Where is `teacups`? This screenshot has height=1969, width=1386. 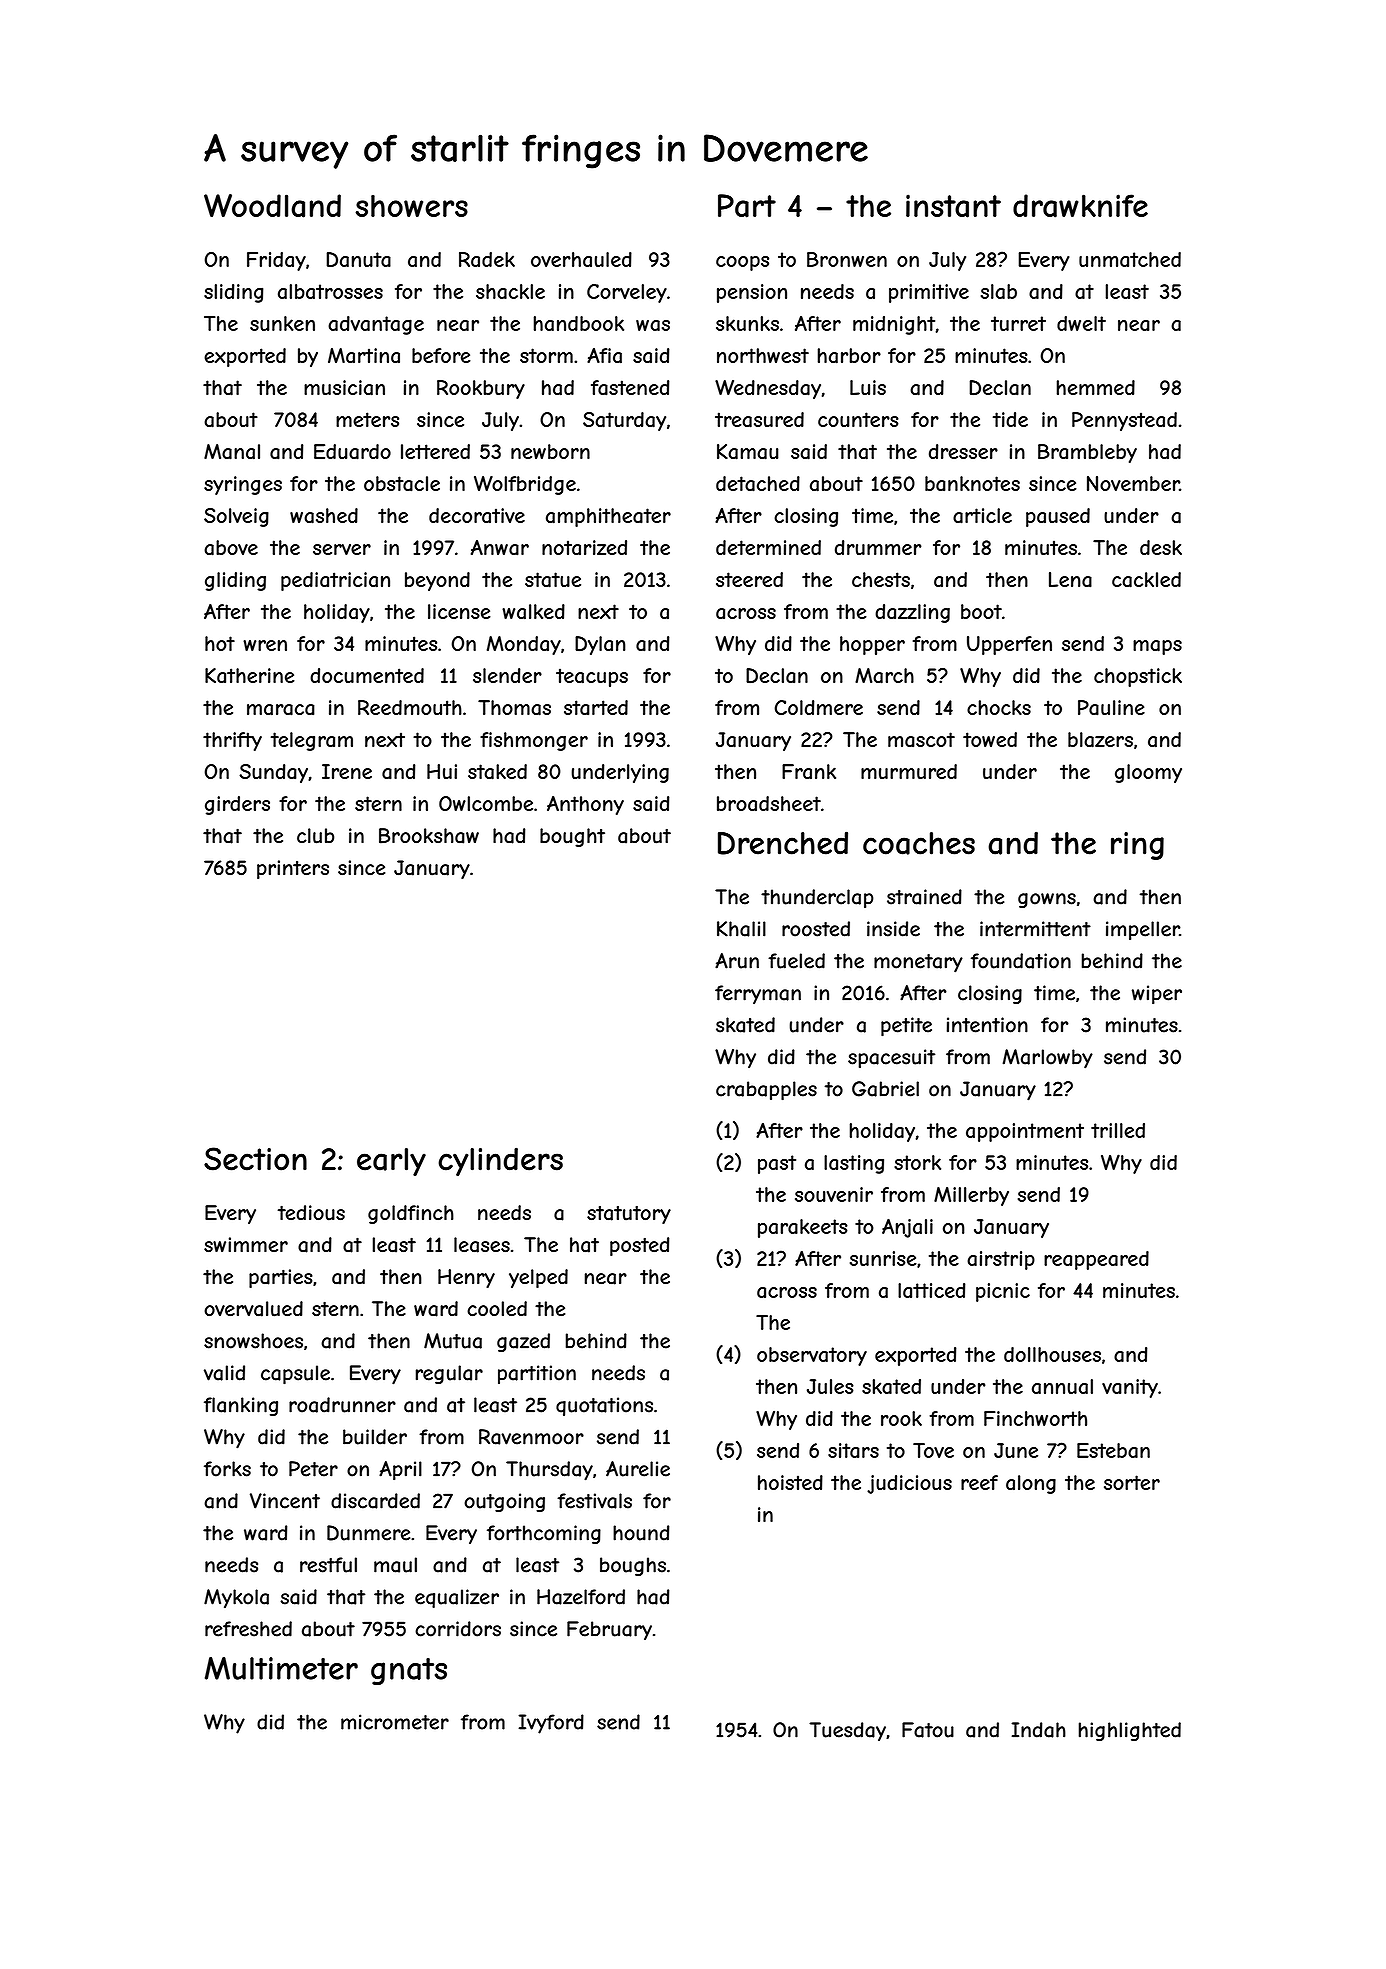
teacups is located at coordinates (592, 677).
